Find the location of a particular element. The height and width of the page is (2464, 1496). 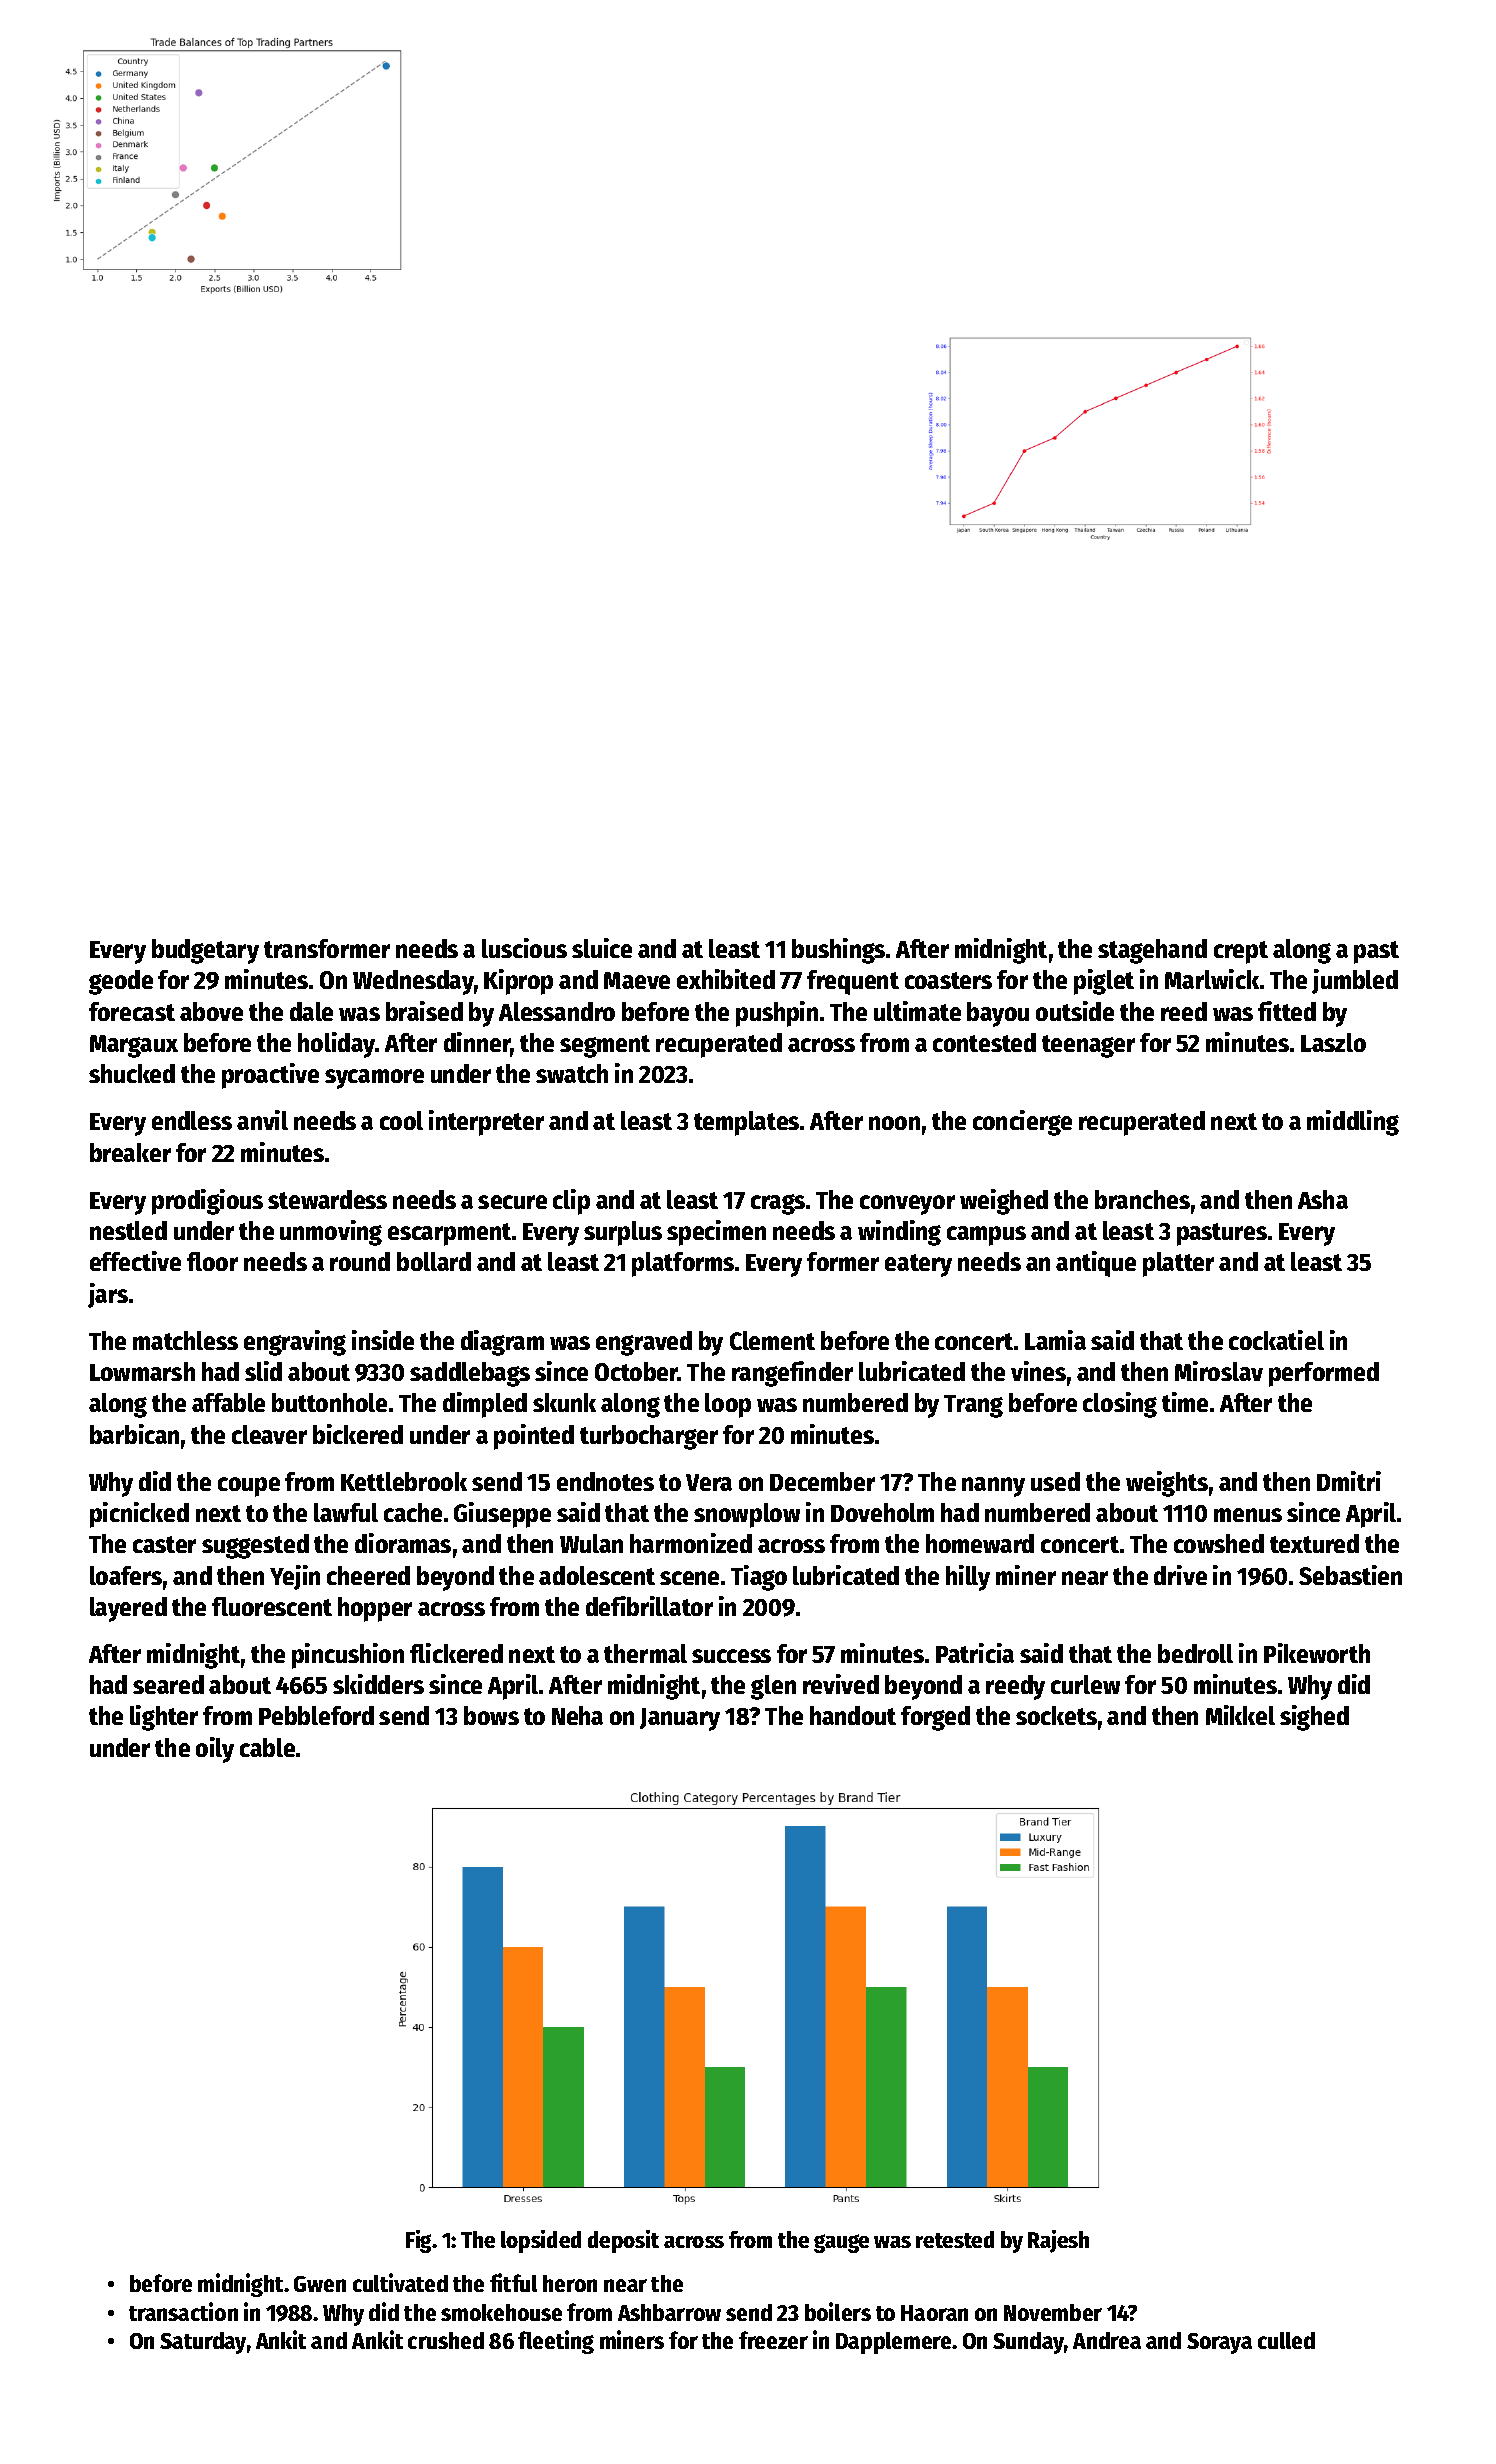

Gwen is located at coordinates (320, 2284).
